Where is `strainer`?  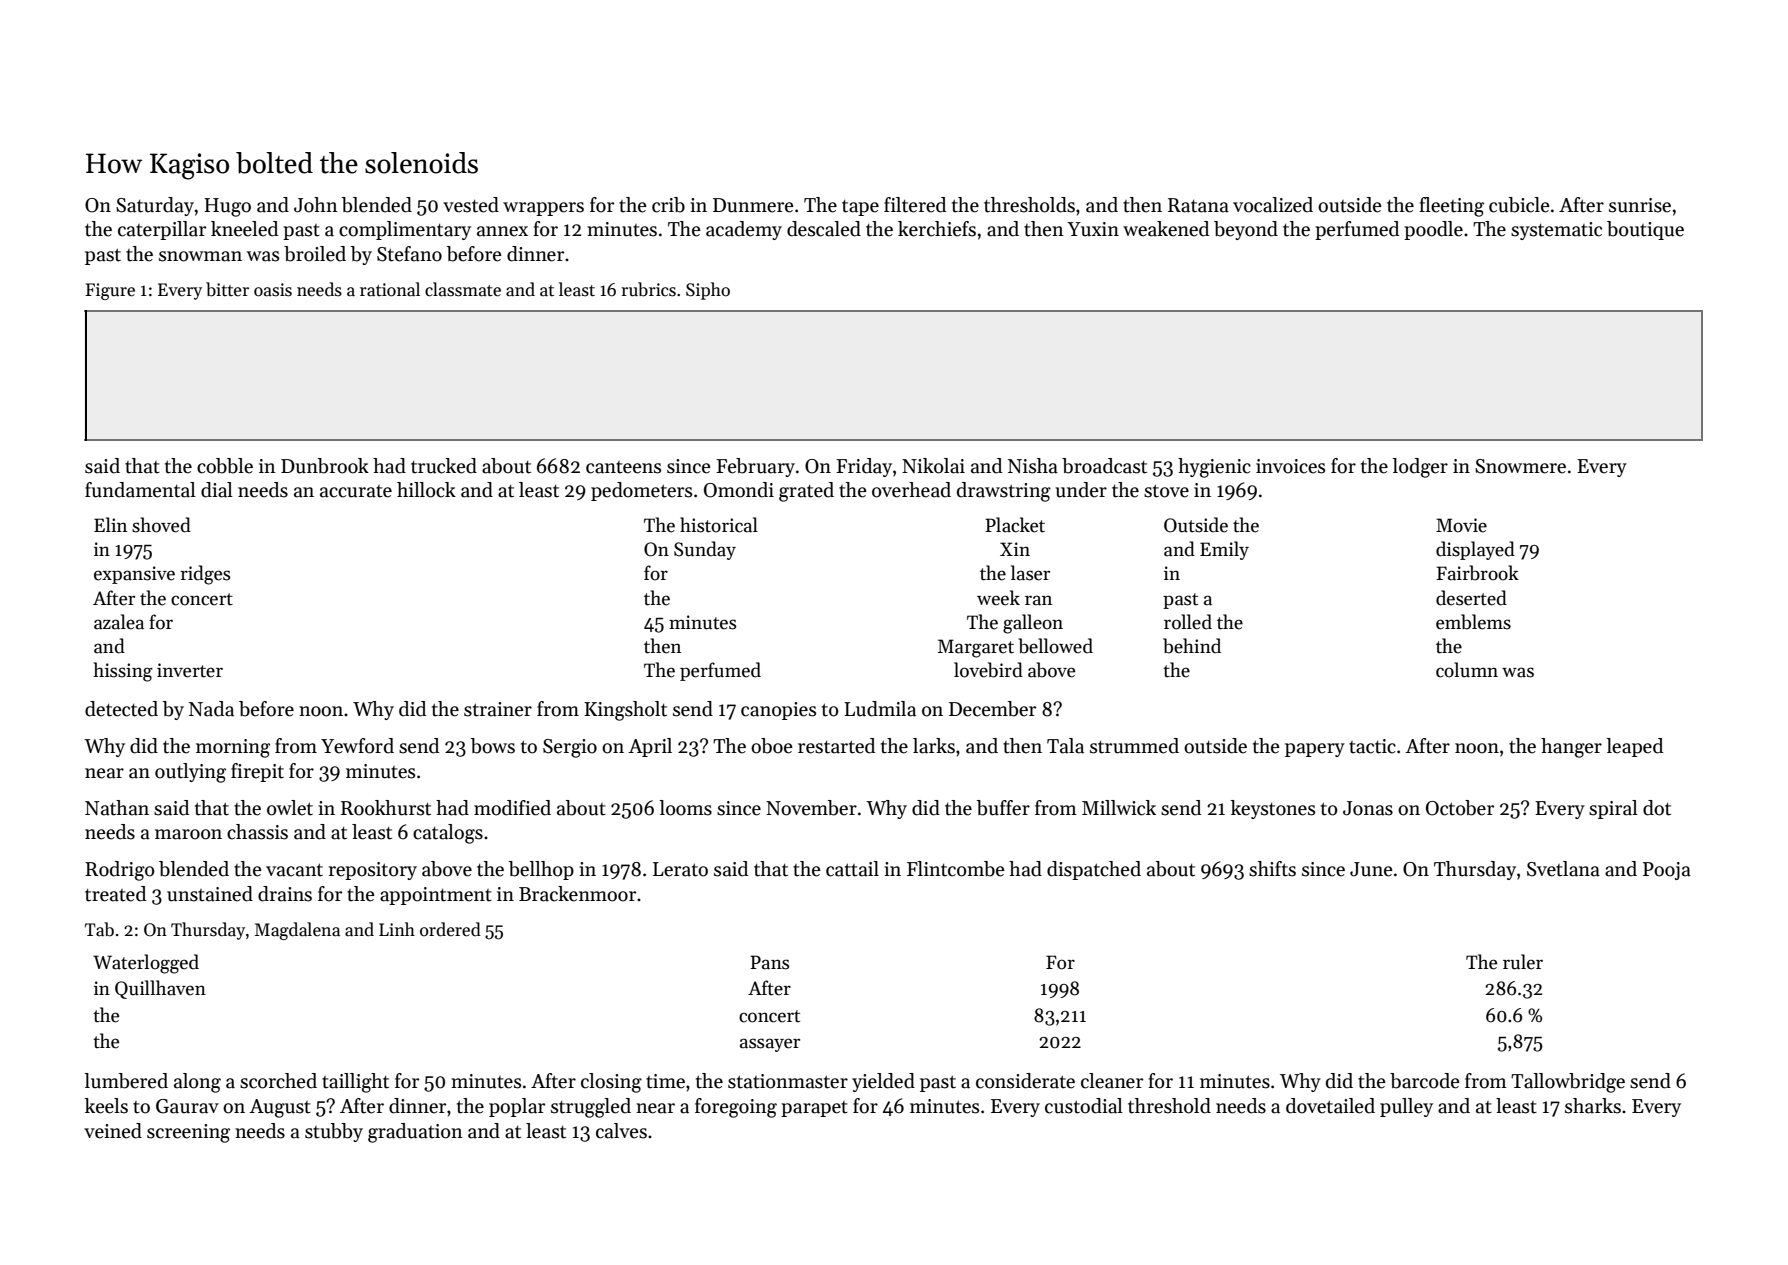
strainer is located at coordinates (498, 709).
